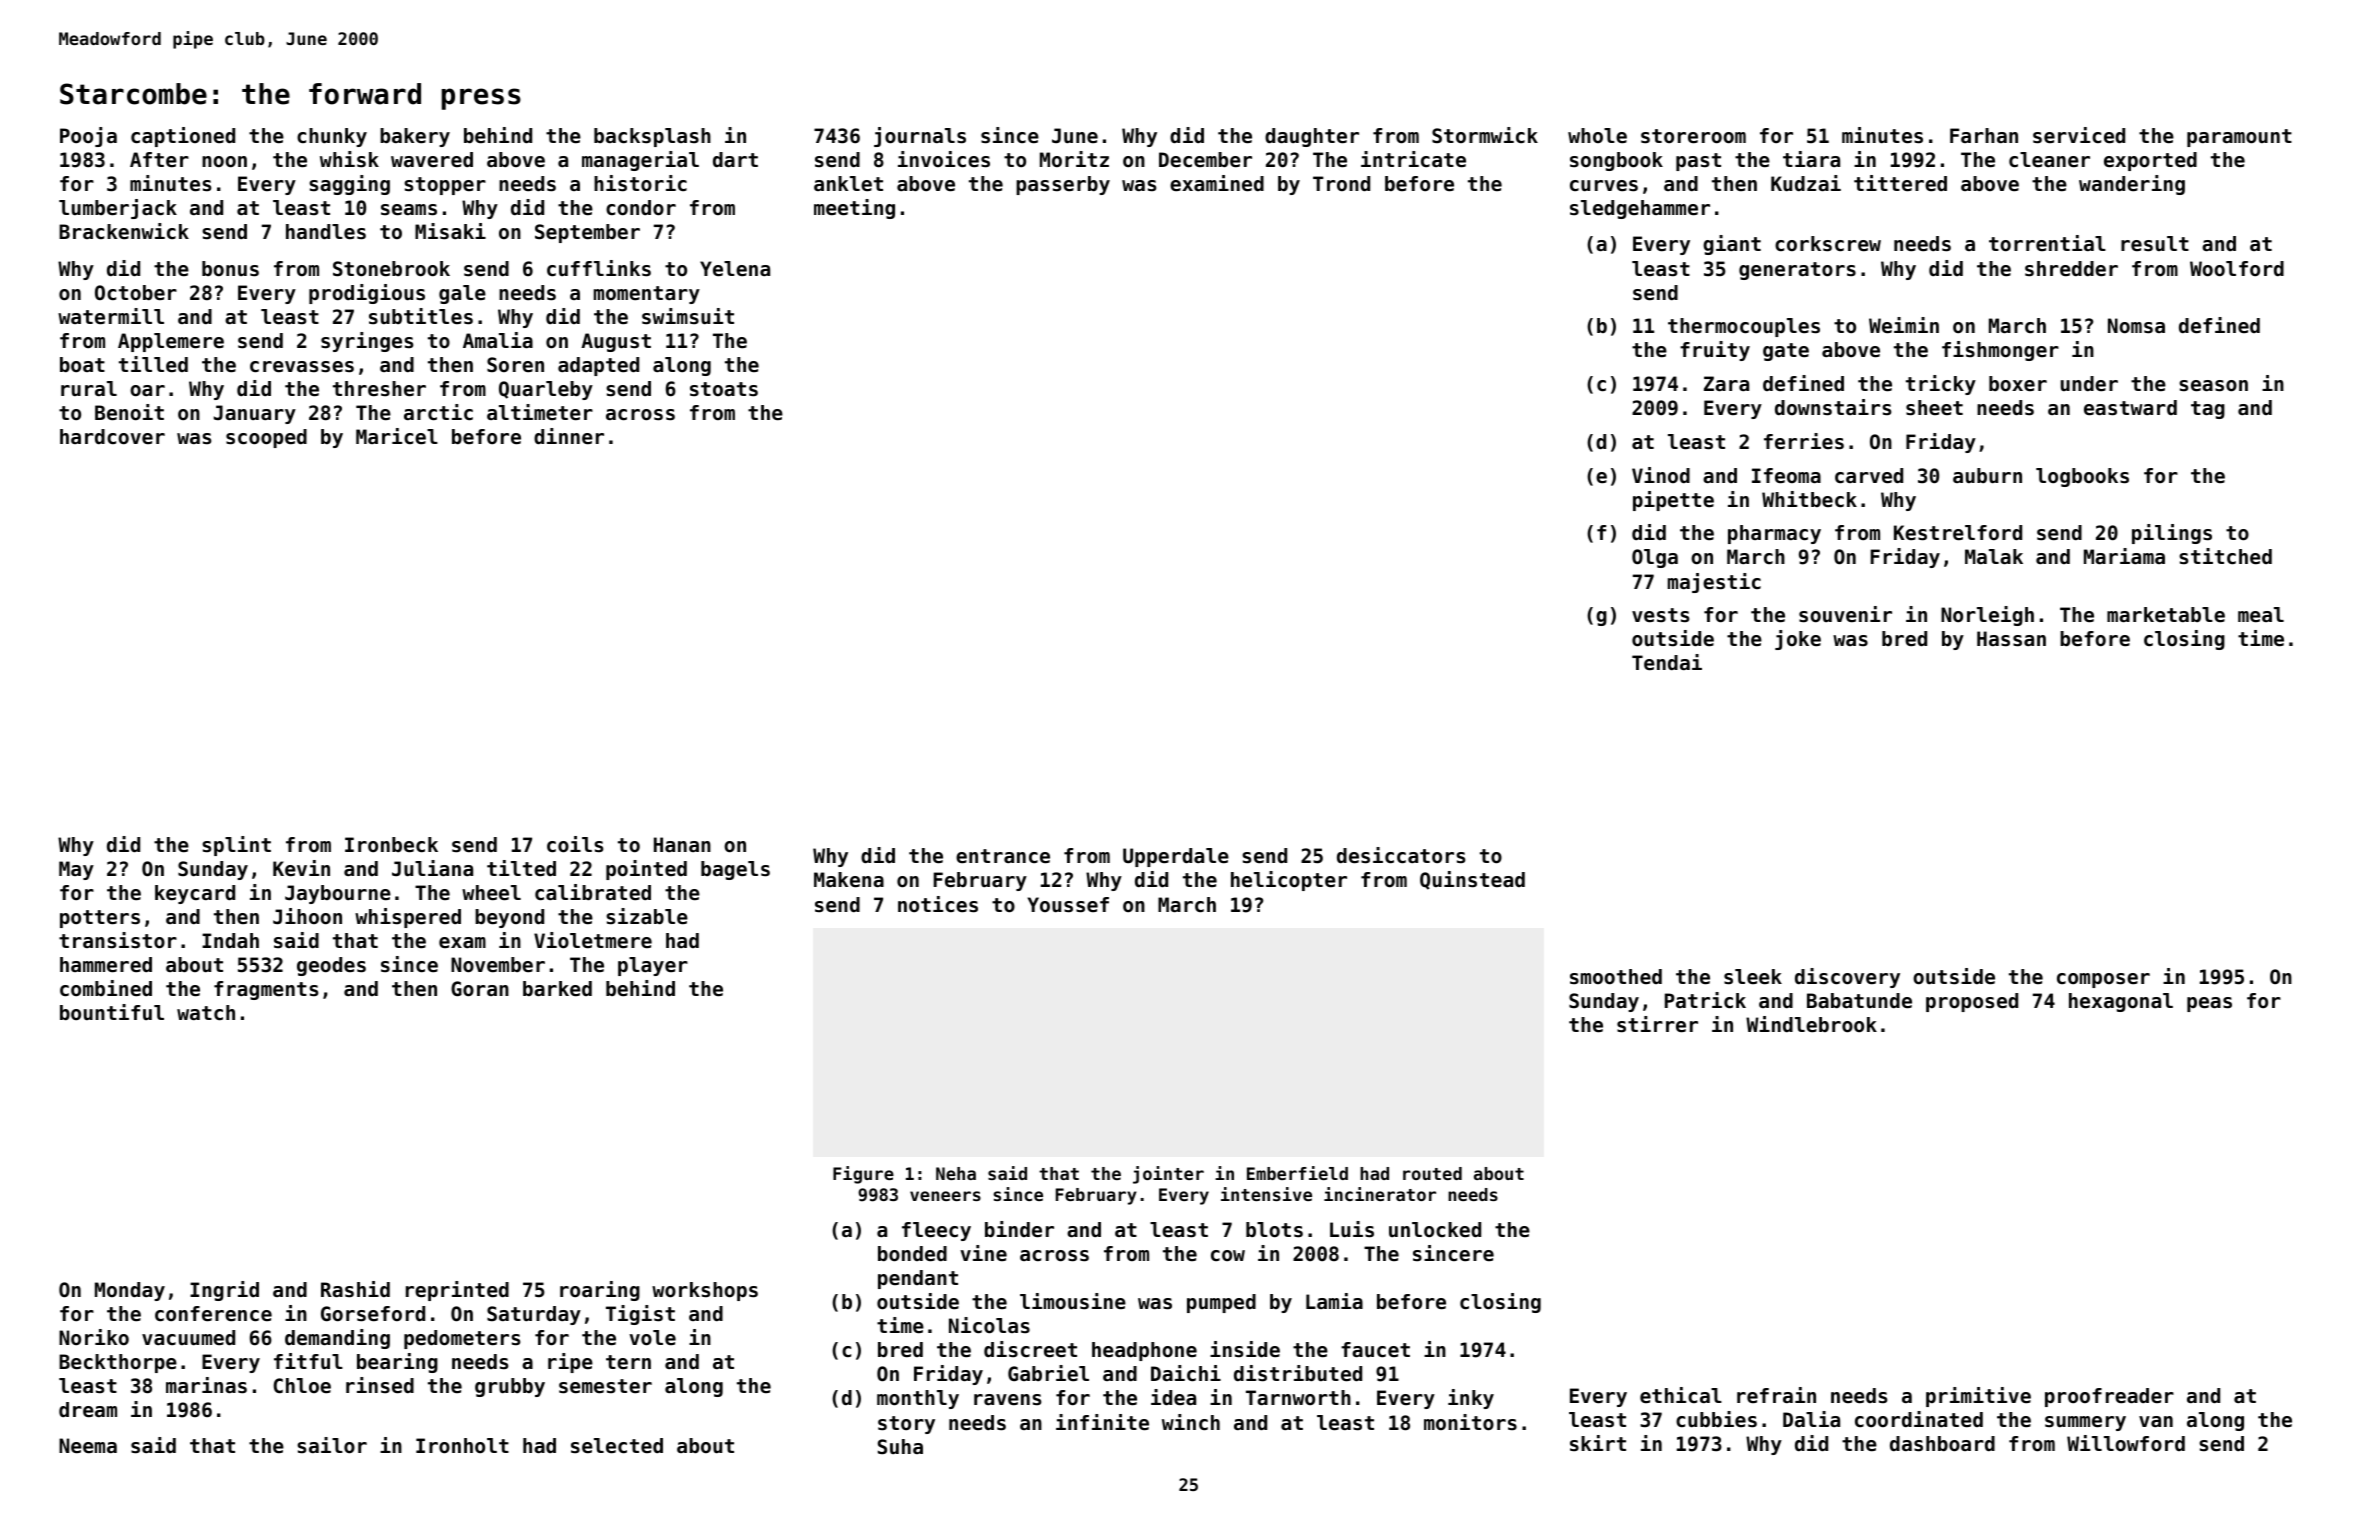  Describe the element at coordinates (1776, 1395) in the page. I see `refrain` at that location.
